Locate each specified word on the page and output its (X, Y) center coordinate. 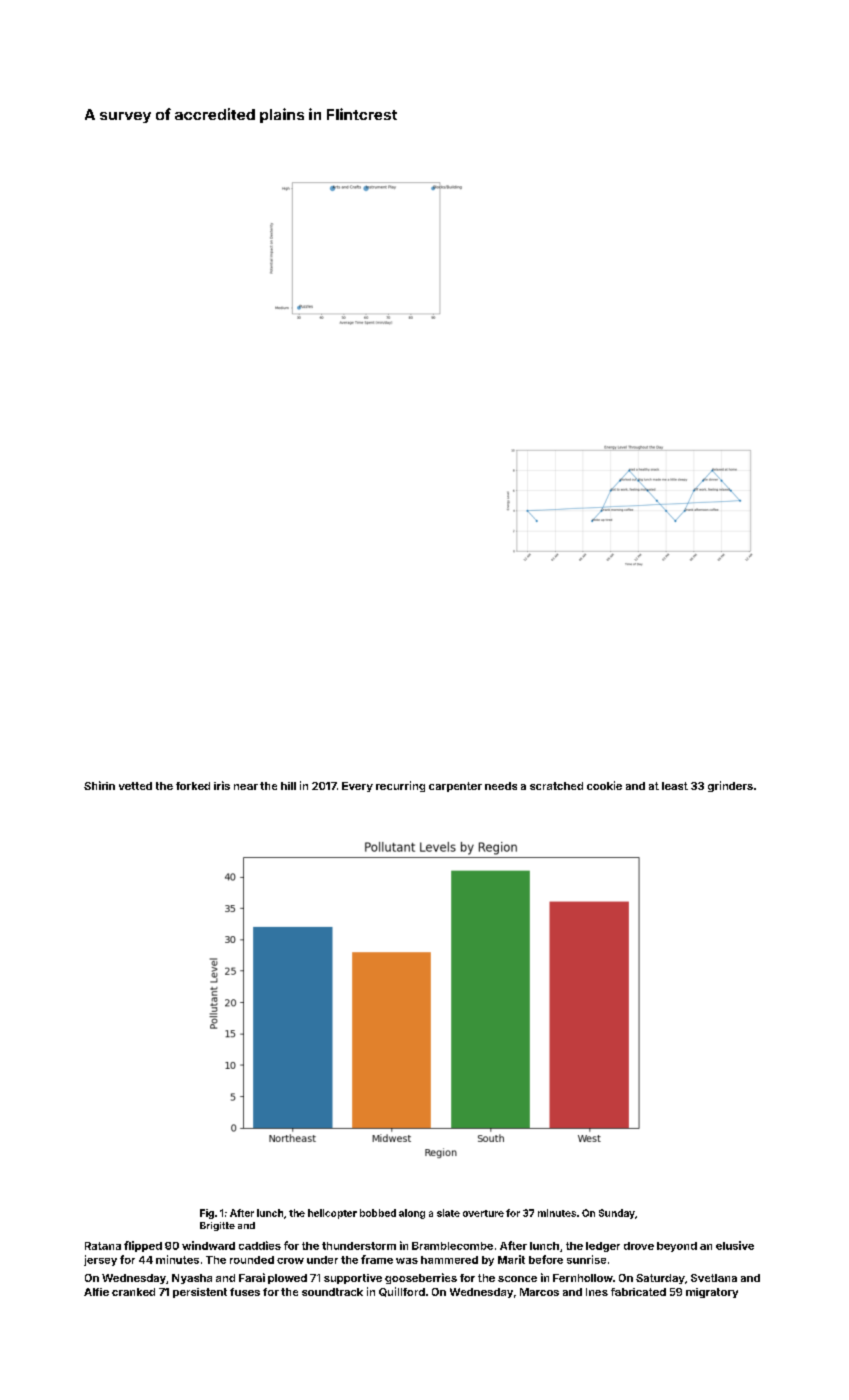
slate (448, 1213)
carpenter (455, 787)
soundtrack (332, 1292)
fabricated (638, 1292)
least (675, 786)
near (246, 787)
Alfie (96, 1292)
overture (483, 1213)
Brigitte (217, 1226)
